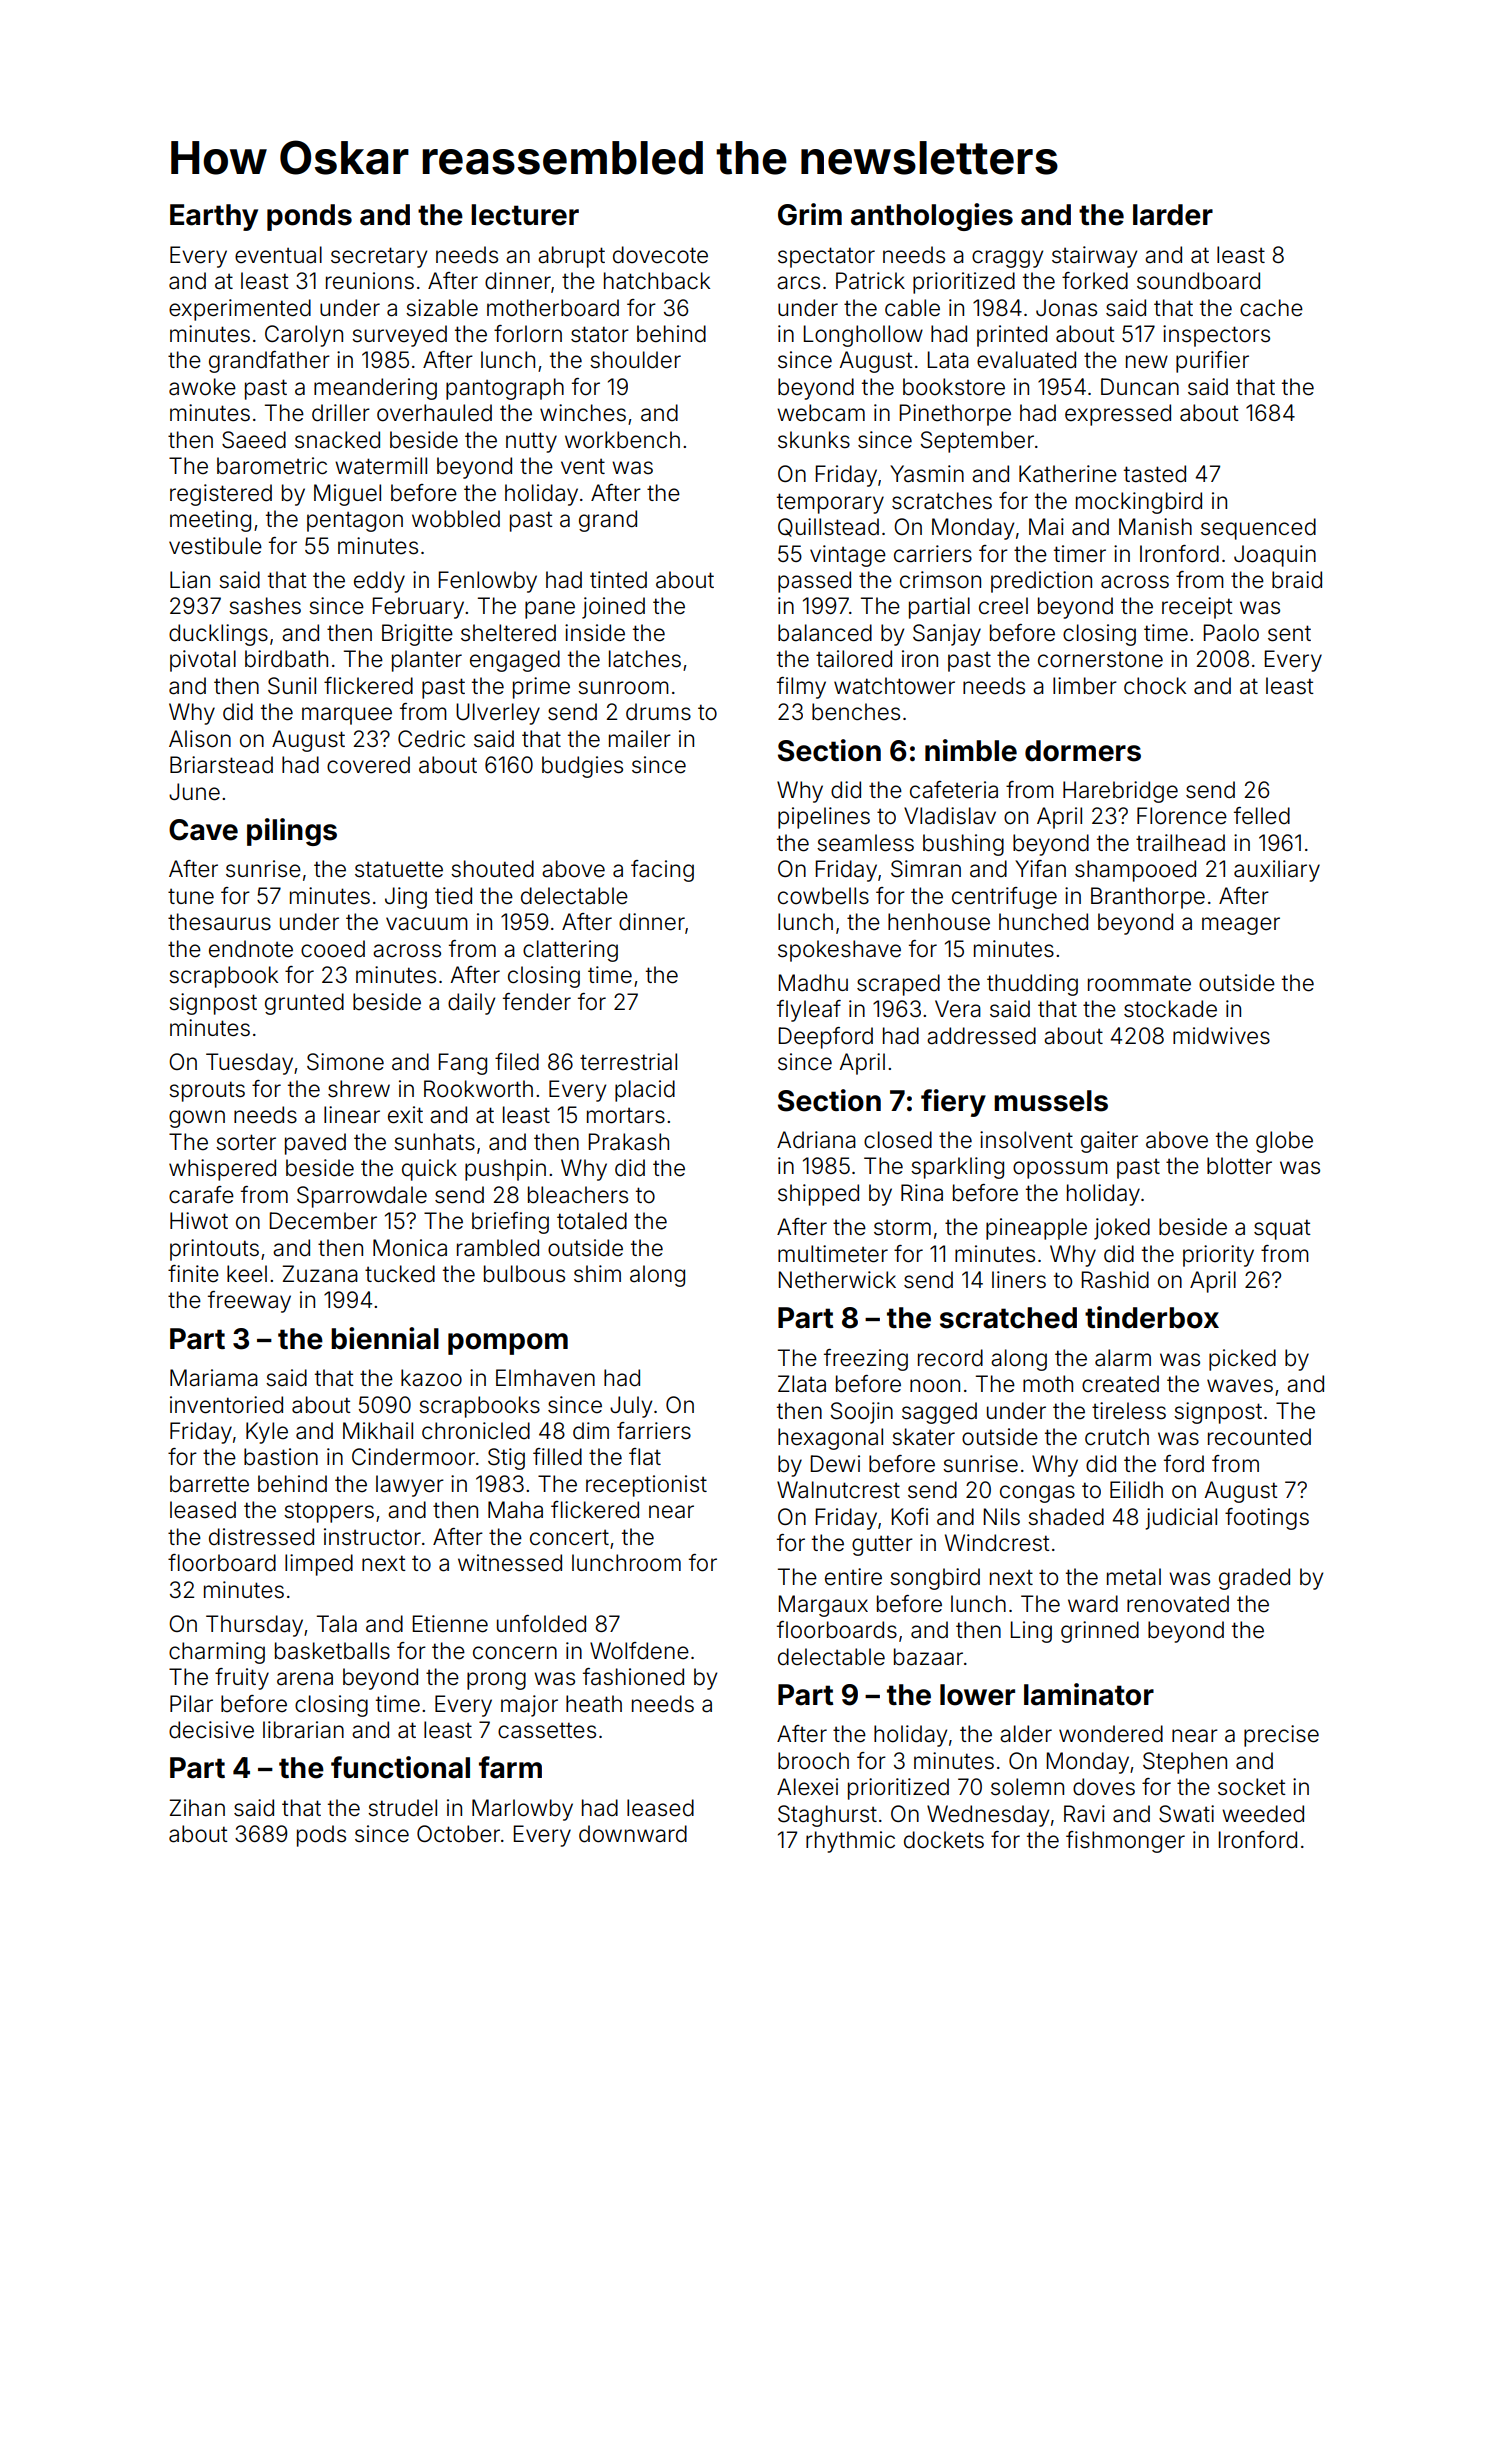 The height and width of the screenshot is (2464, 1496). What do you see at coordinates (1125, 1842) in the screenshot?
I see `fishmonger` at bounding box center [1125, 1842].
